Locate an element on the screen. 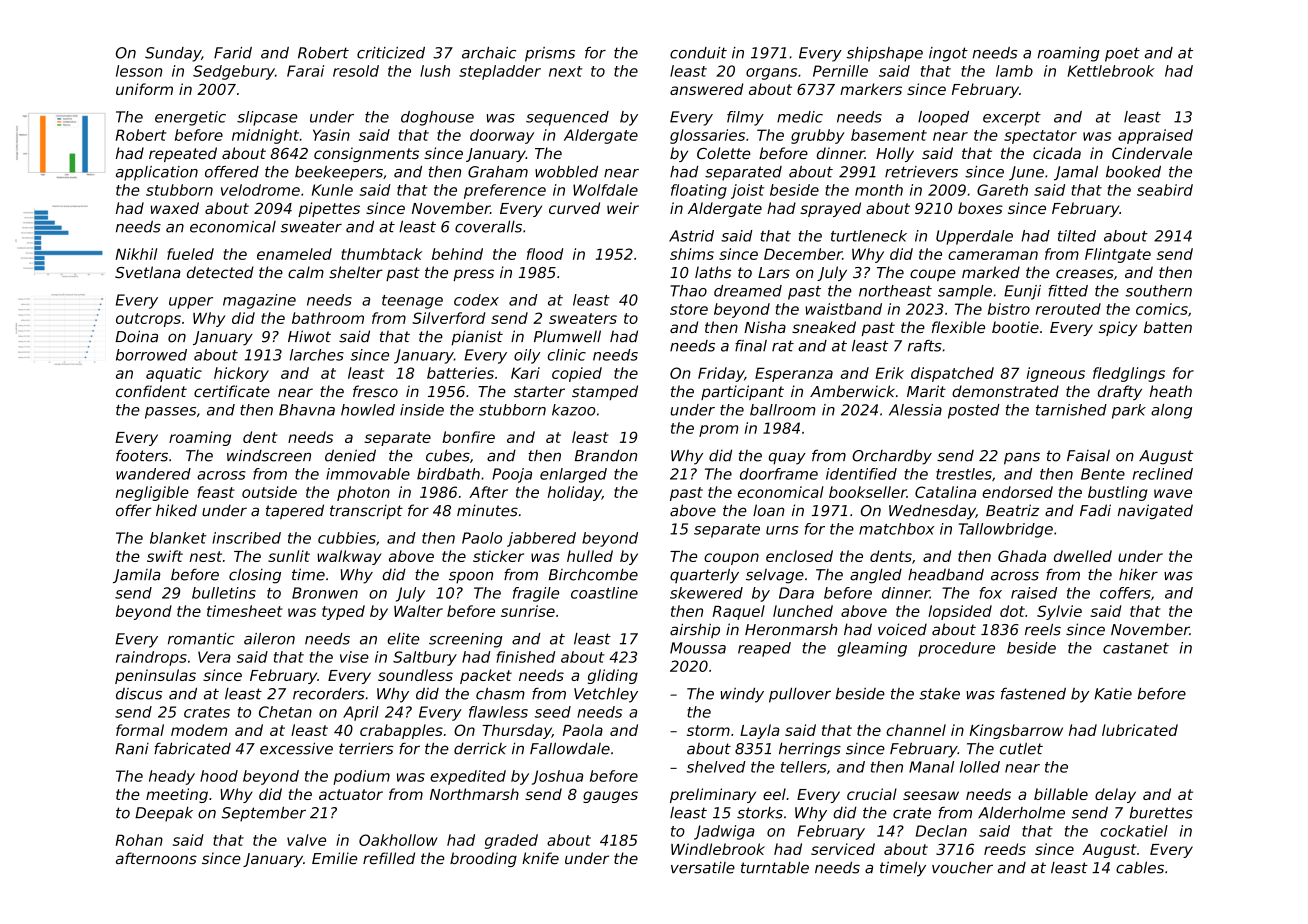 Image resolution: width=1308 pixels, height=924 pixels. Doina is located at coordinates (136, 336).
